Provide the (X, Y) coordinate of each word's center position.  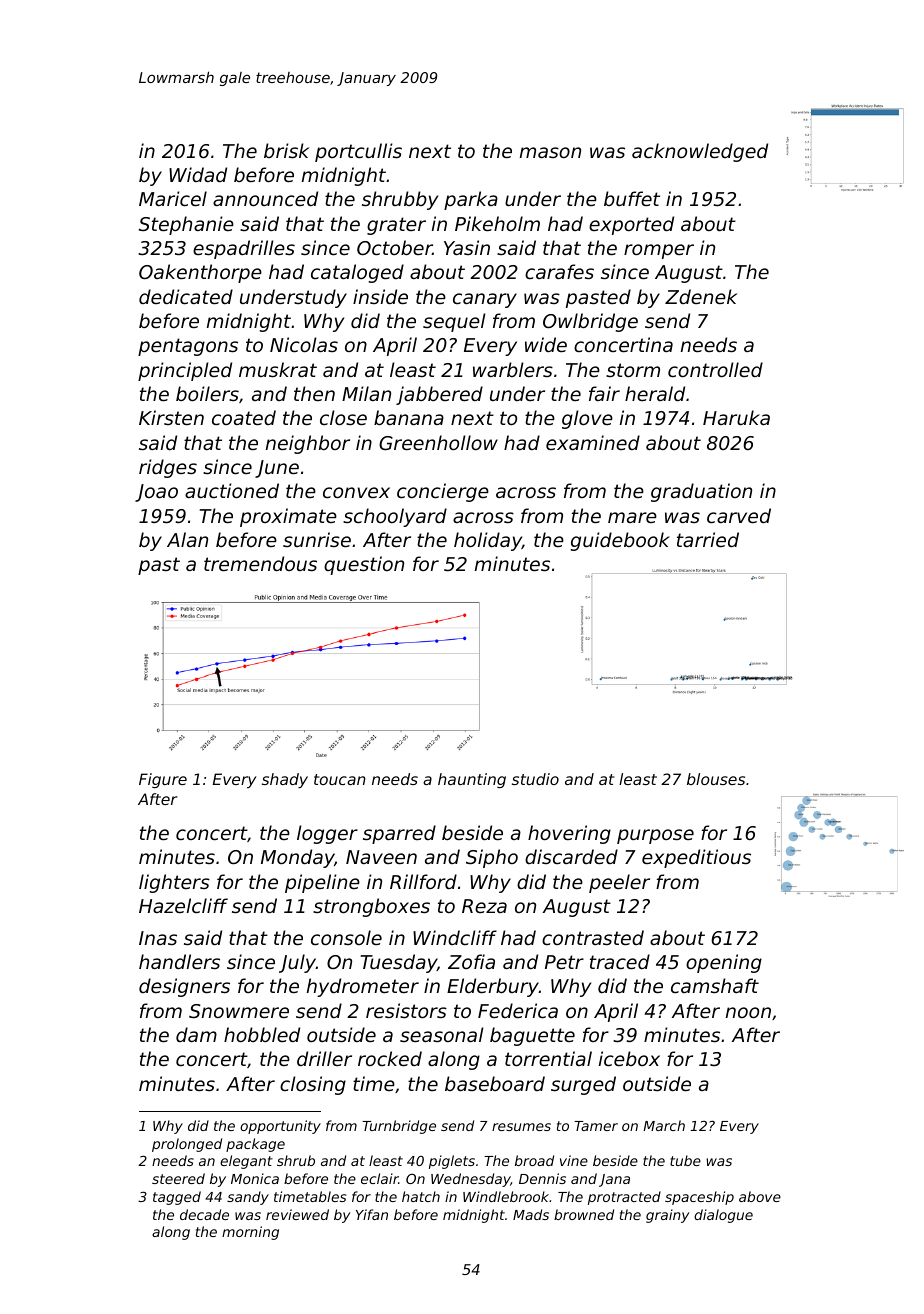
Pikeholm (497, 223)
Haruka (736, 417)
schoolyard (395, 517)
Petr (564, 962)
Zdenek (701, 296)
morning (250, 1233)
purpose (655, 836)
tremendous (260, 563)
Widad (198, 174)
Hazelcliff (183, 905)
